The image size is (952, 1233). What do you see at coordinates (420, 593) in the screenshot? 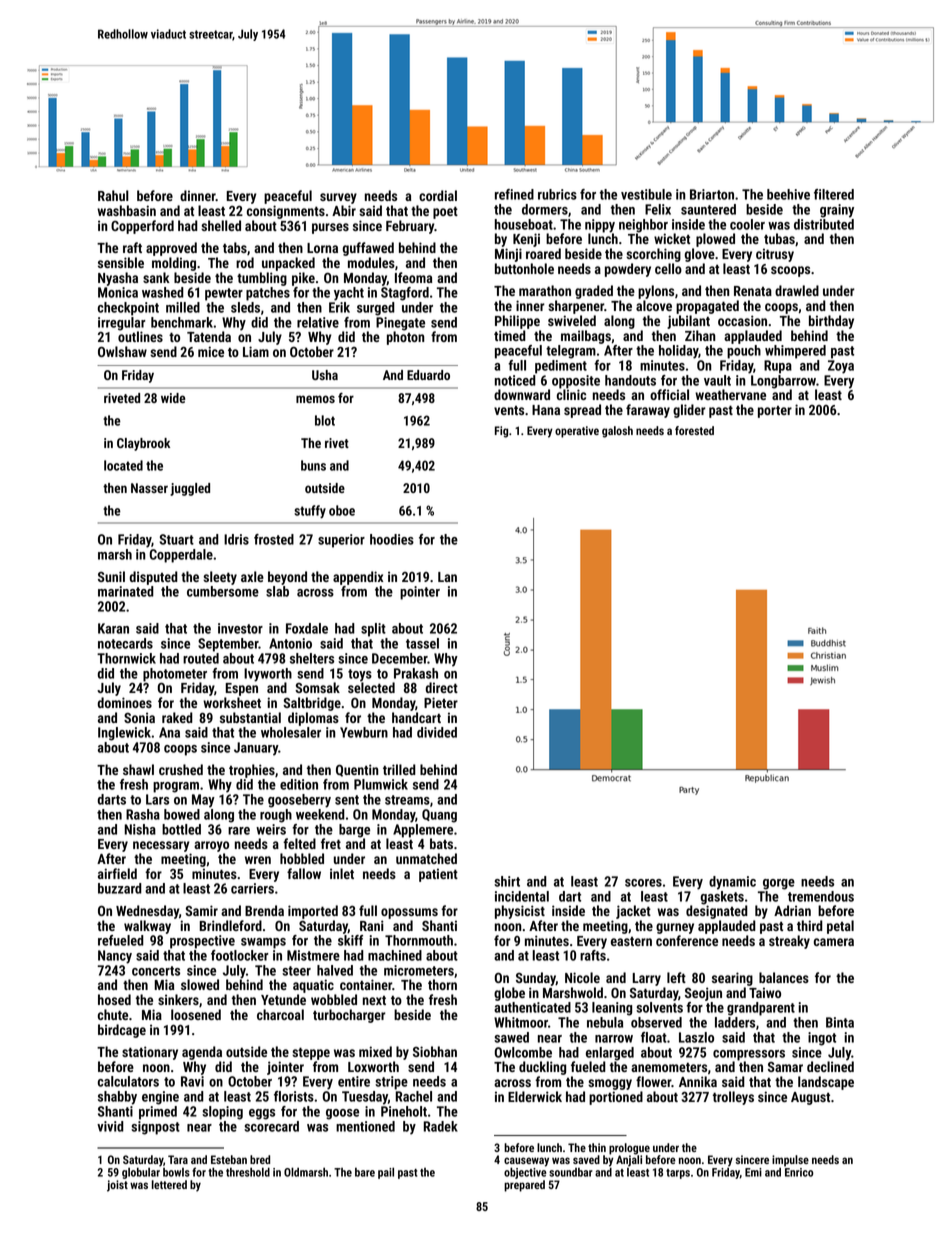
I see `pointer` at bounding box center [420, 593].
